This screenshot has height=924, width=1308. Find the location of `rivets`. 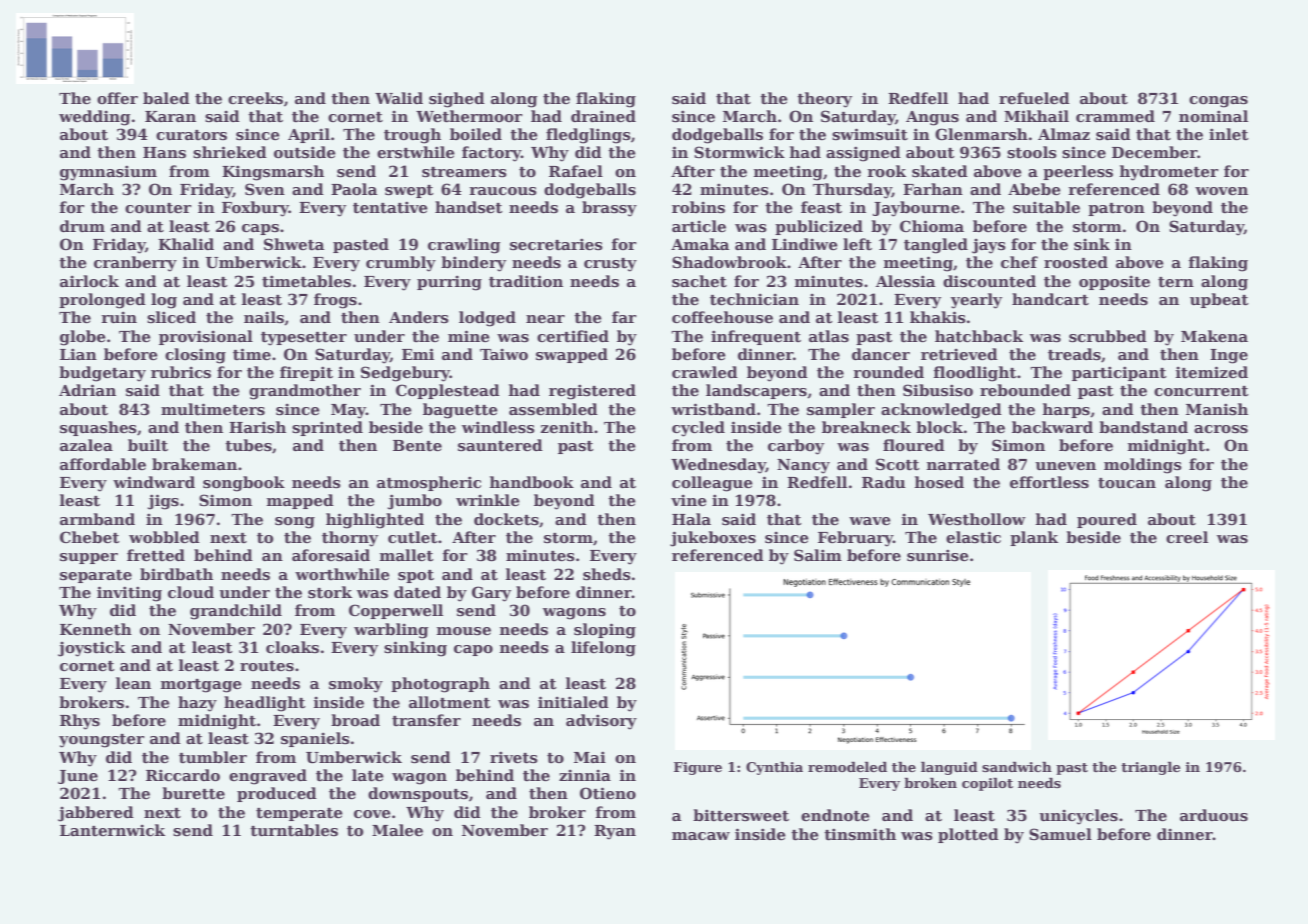

rivets is located at coordinates (514, 757).
